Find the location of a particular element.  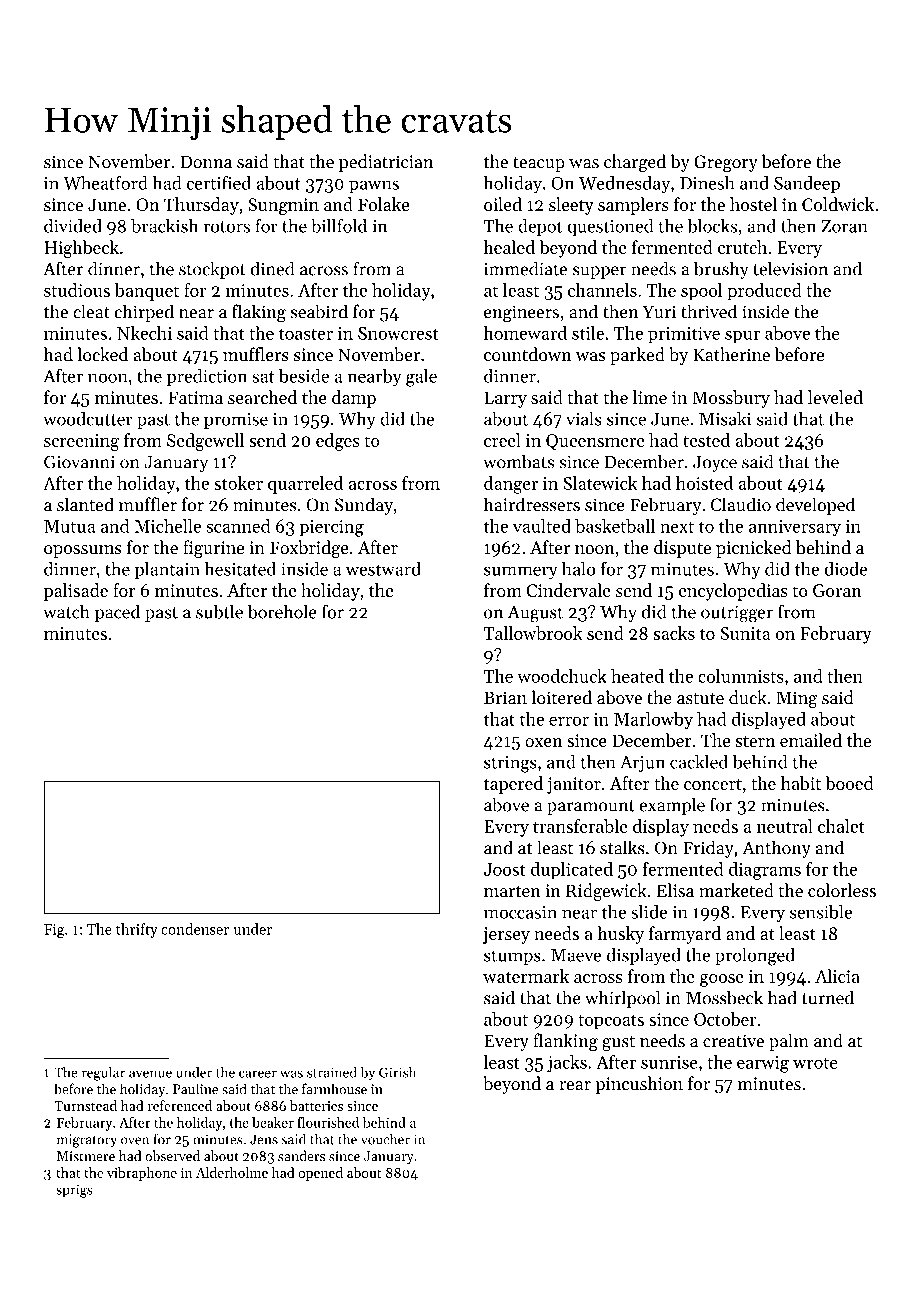

Goran is located at coordinates (837, 590).
